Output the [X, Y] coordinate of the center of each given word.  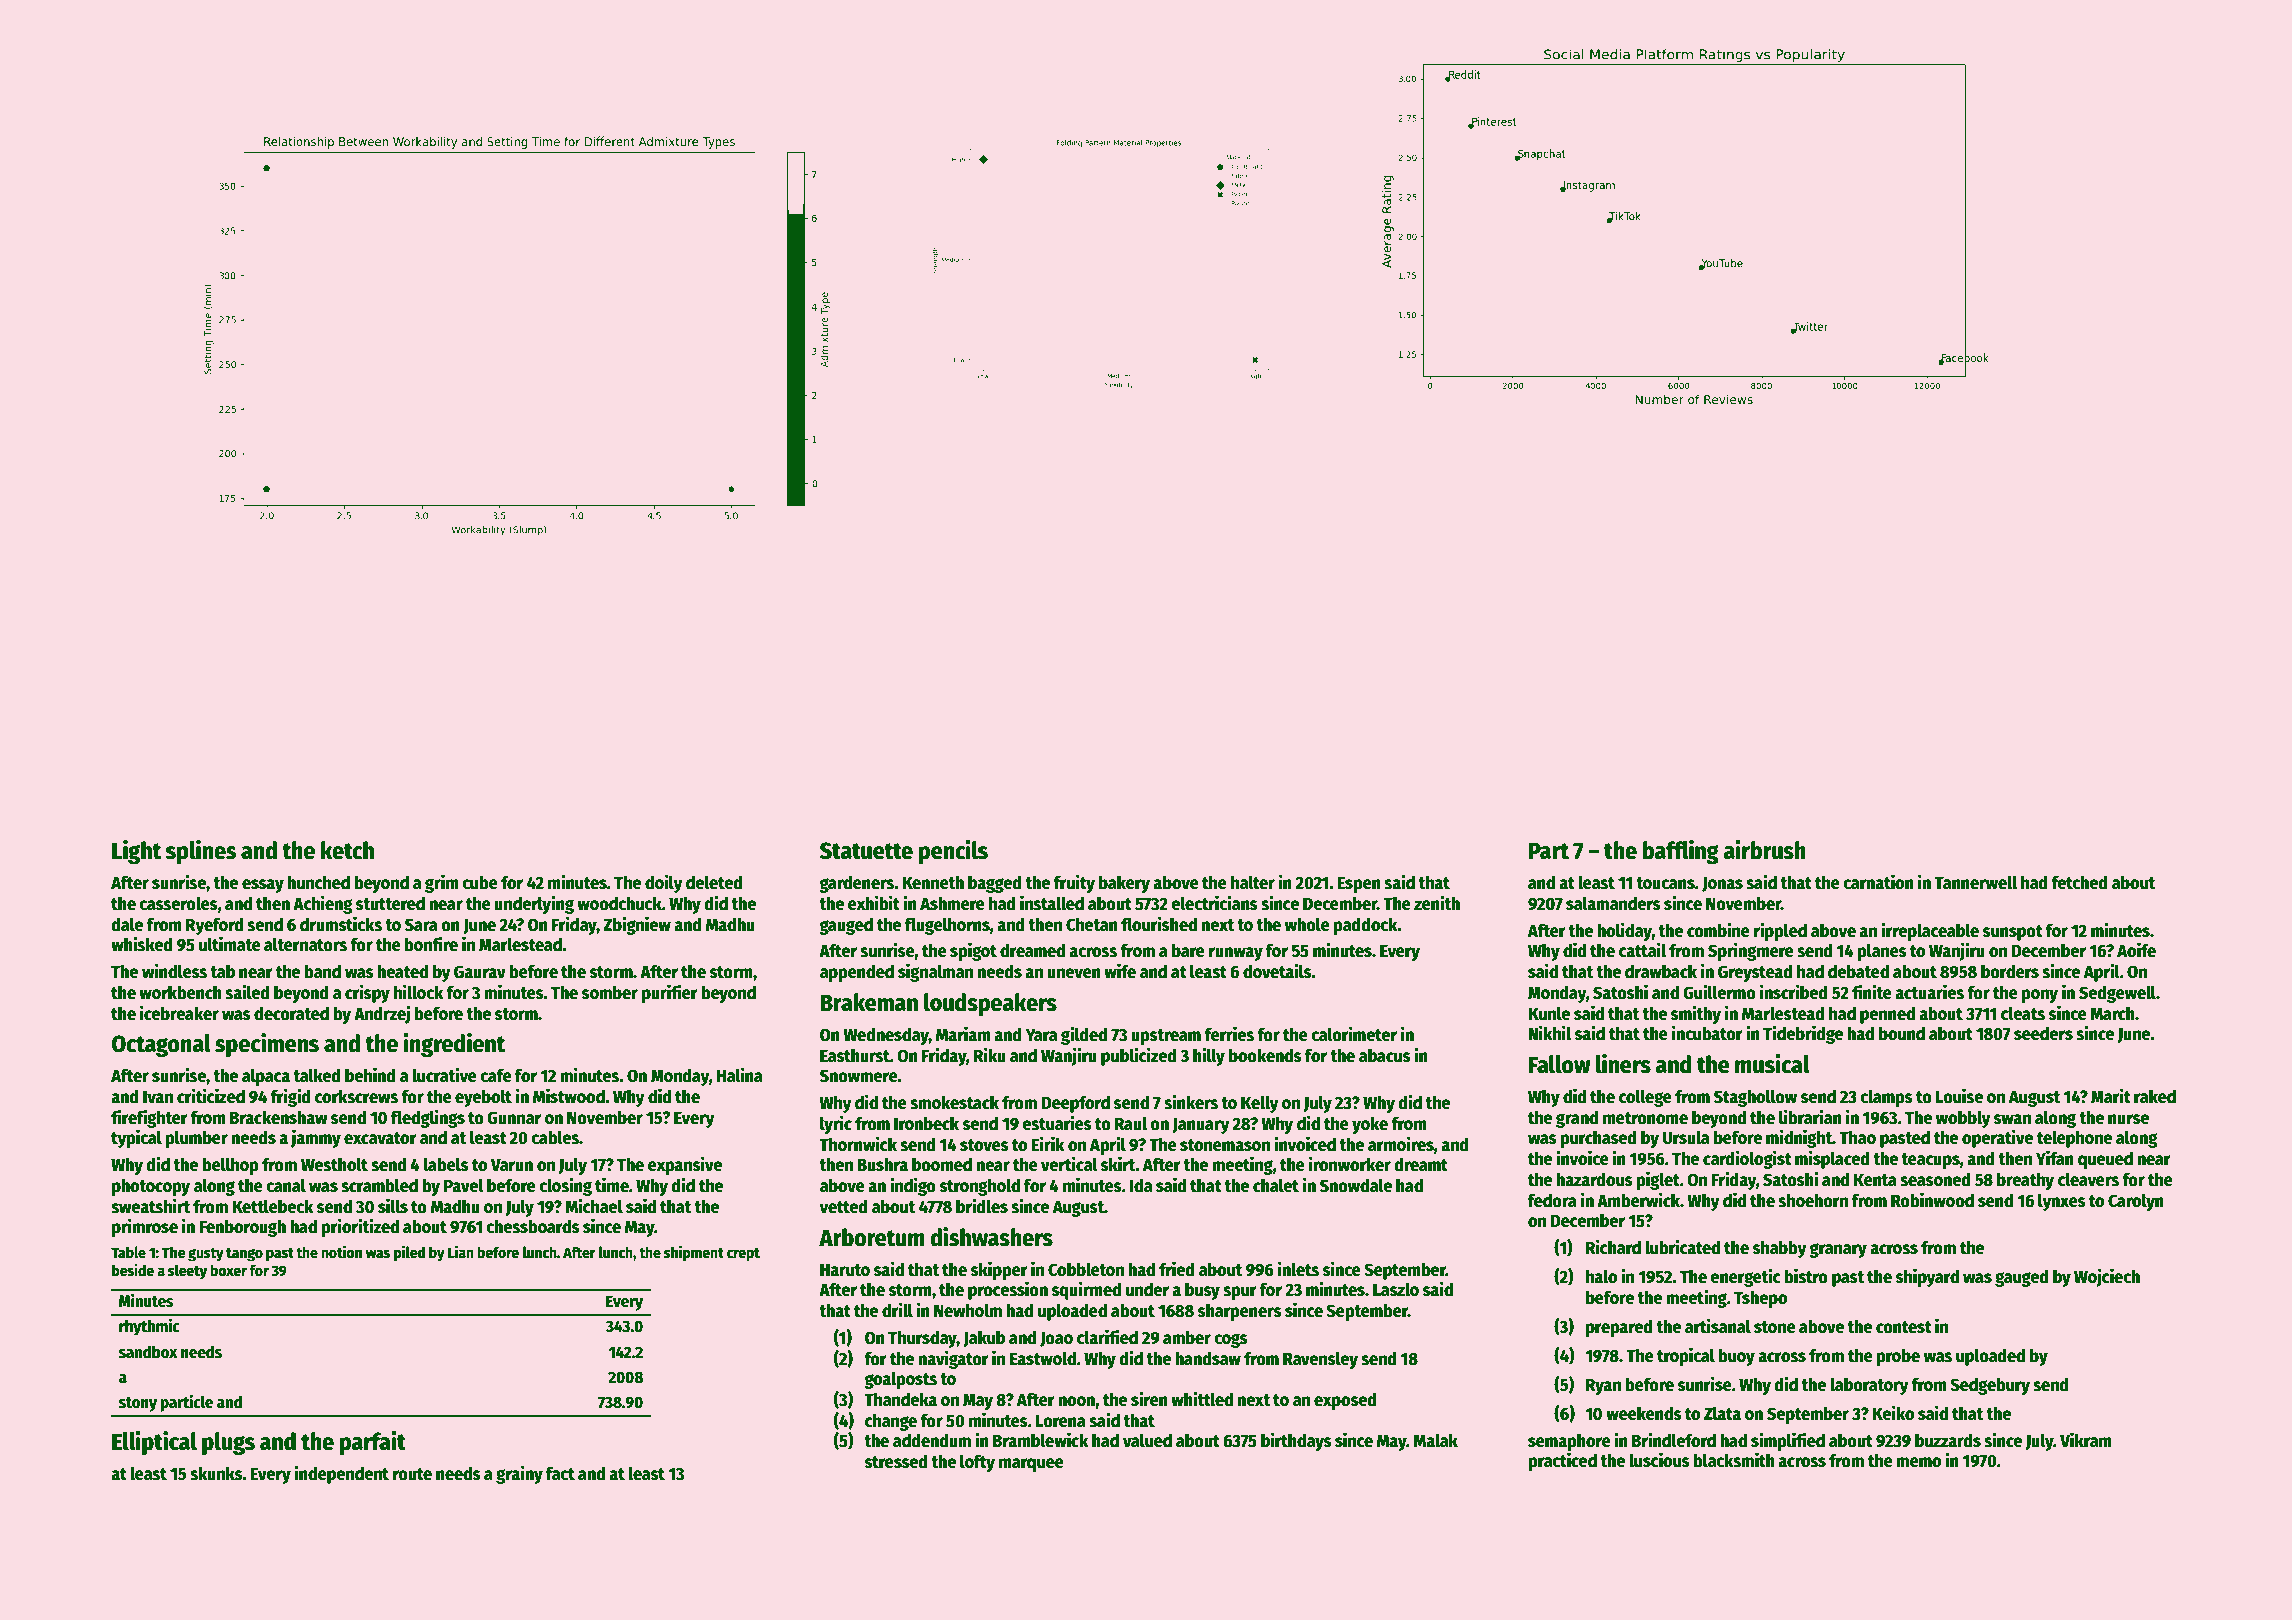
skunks [216, 1473]
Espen [1359, 885]
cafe [496, 1075]
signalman [935, 972]
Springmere [1751, 951]
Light [137, 852]
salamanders [1613, 903]
